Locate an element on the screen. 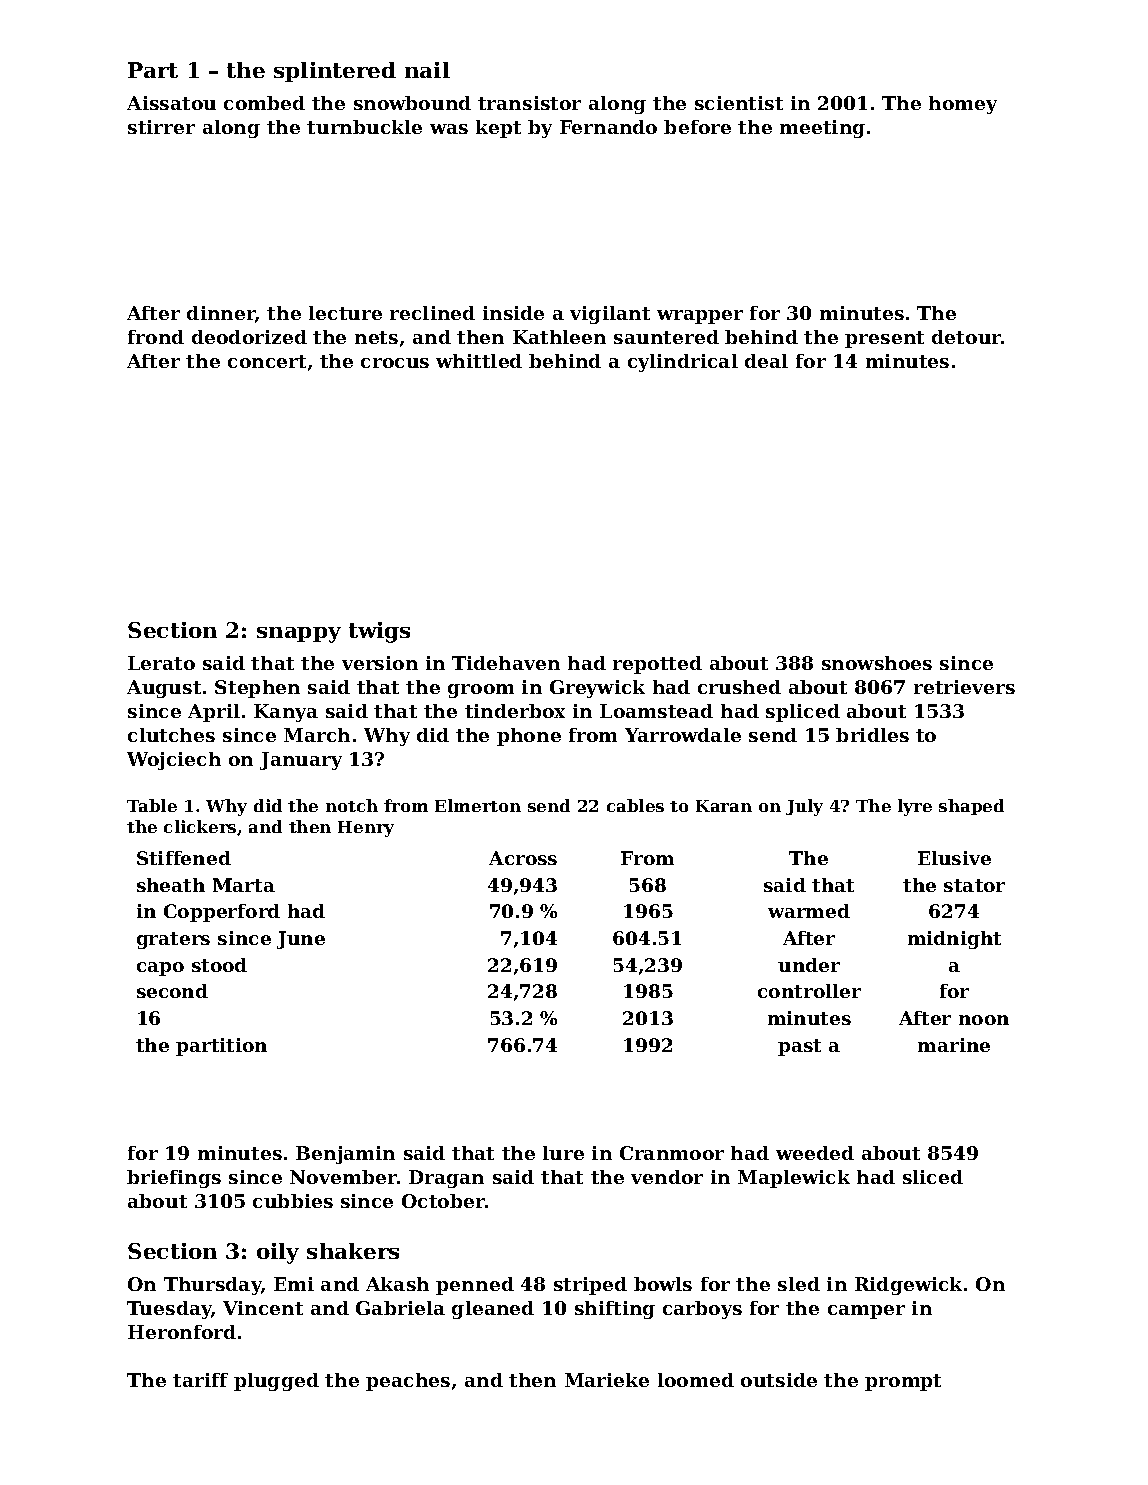 The width and height of the screenshot is (1148, 1485). whittled is located at coordinates (479, 361).
